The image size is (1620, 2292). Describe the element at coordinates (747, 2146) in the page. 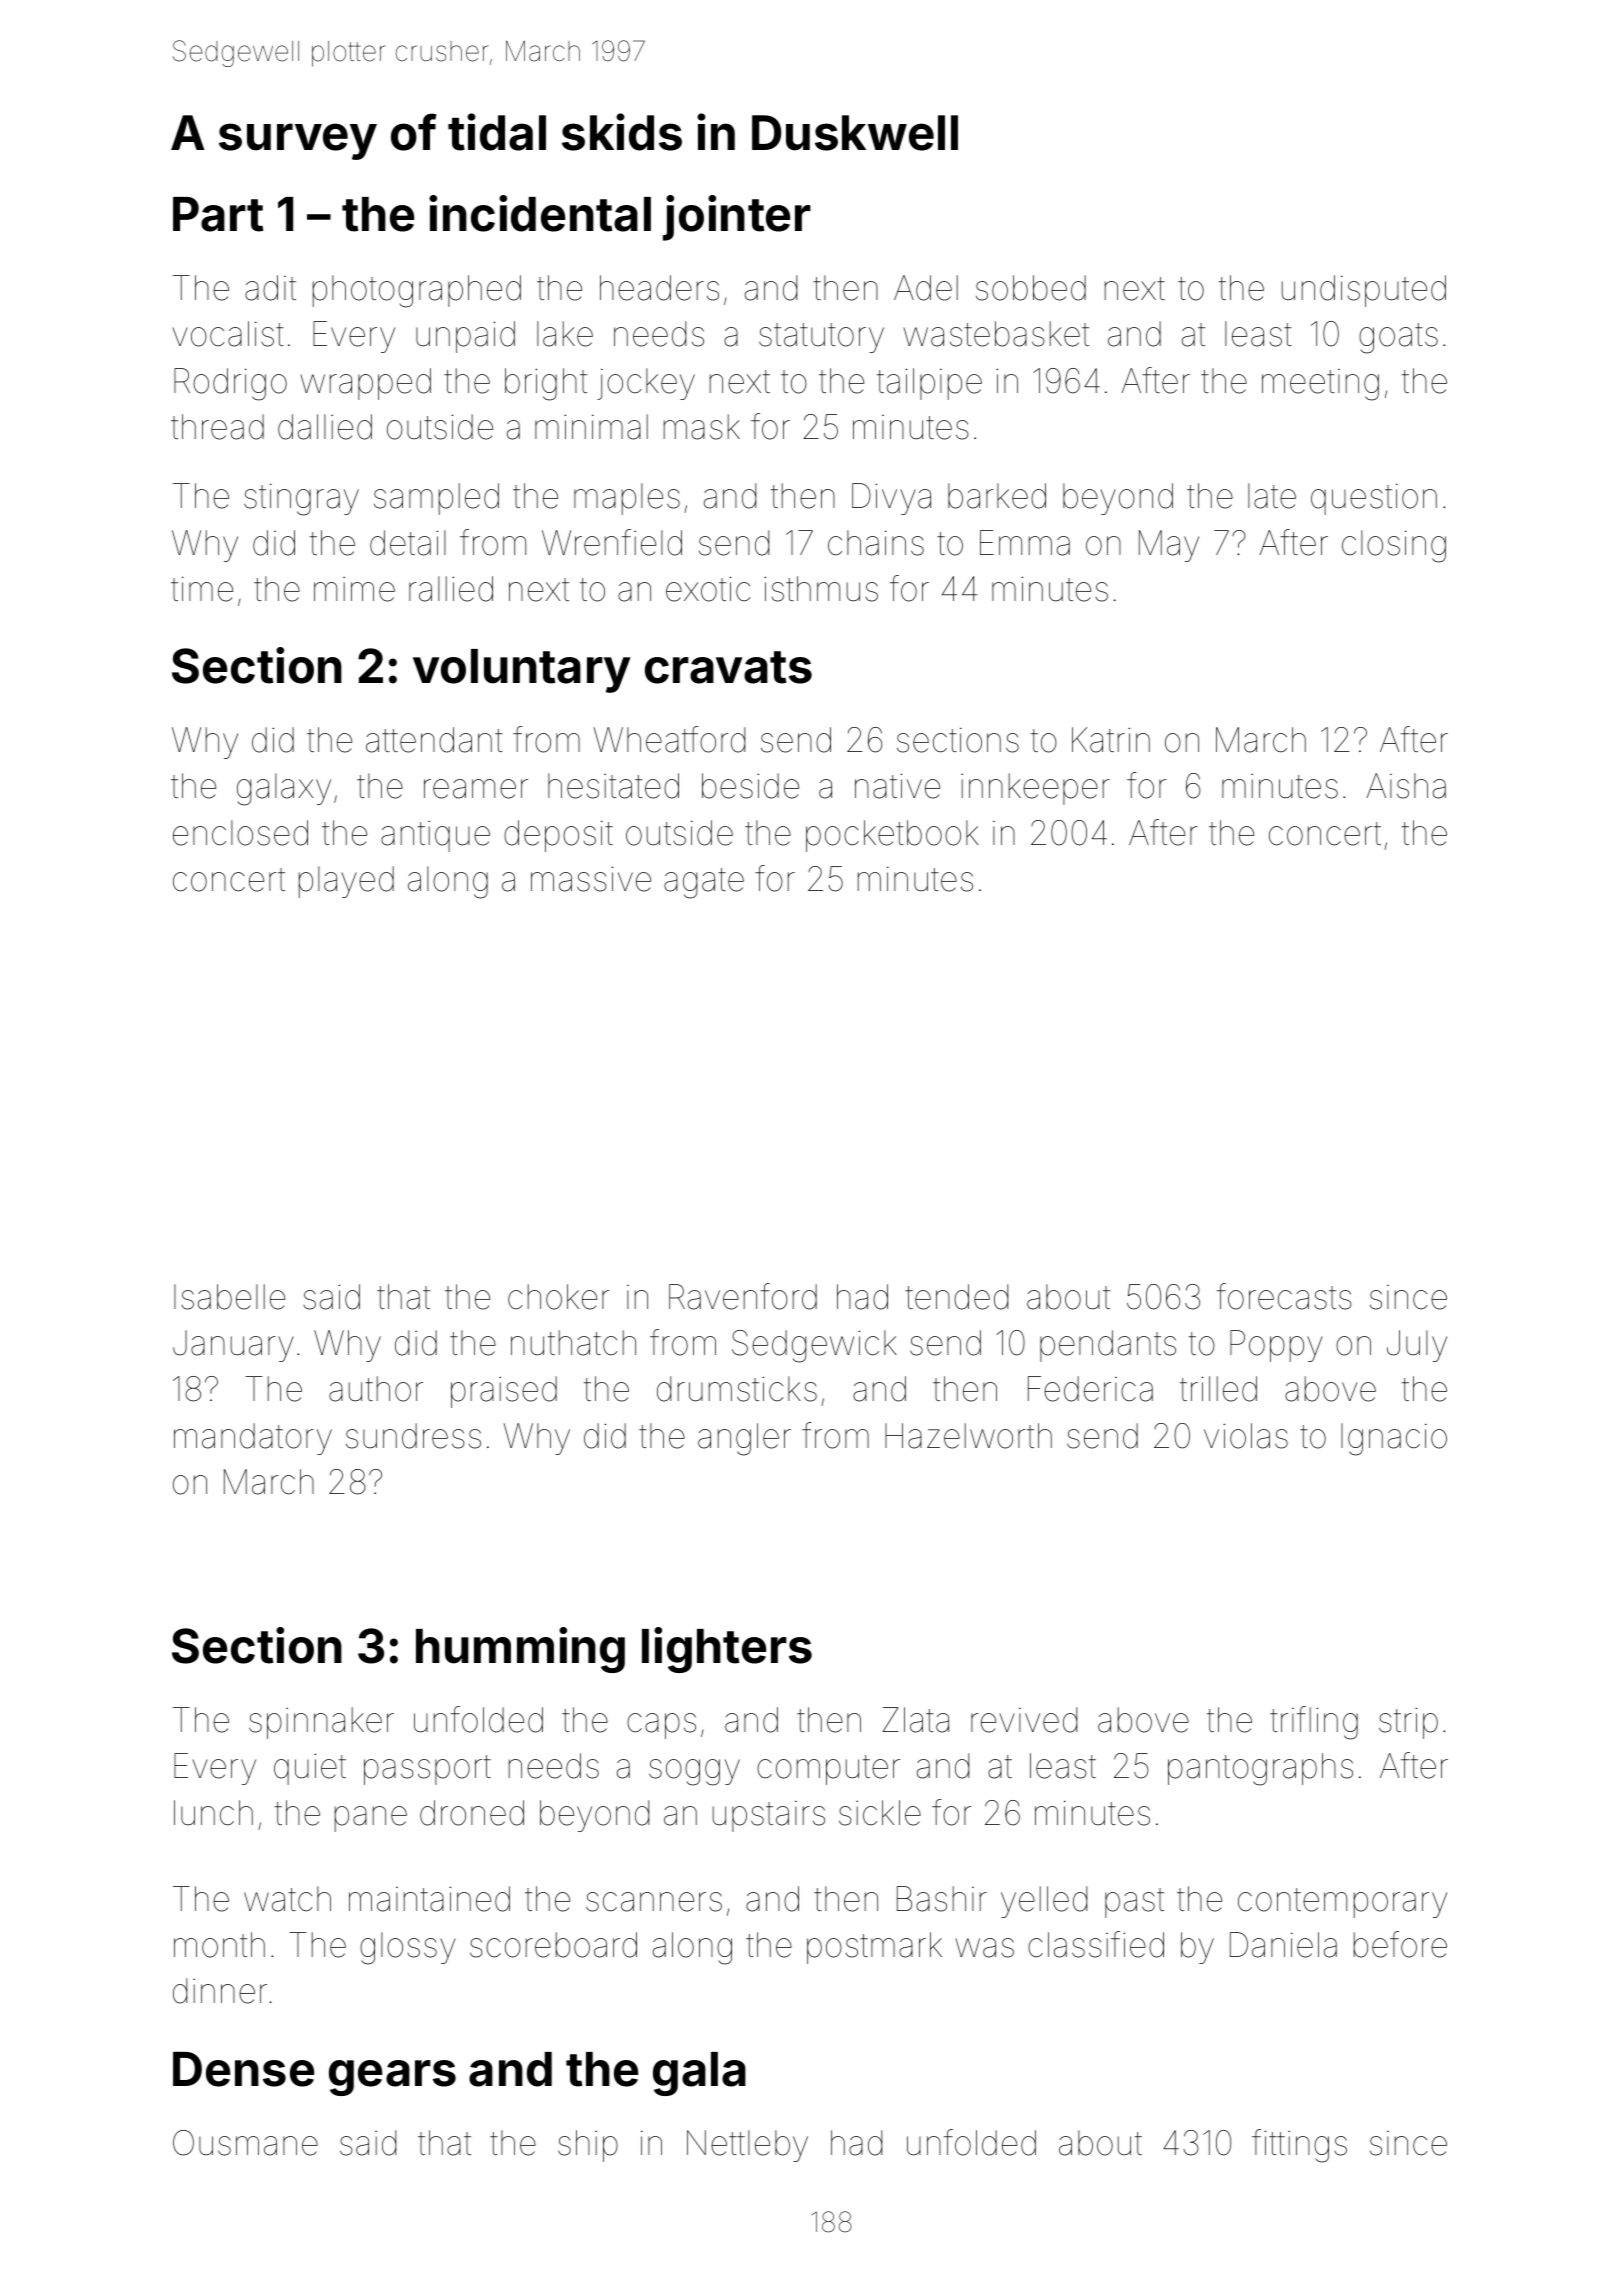

I see `Nettleby` at that location.
